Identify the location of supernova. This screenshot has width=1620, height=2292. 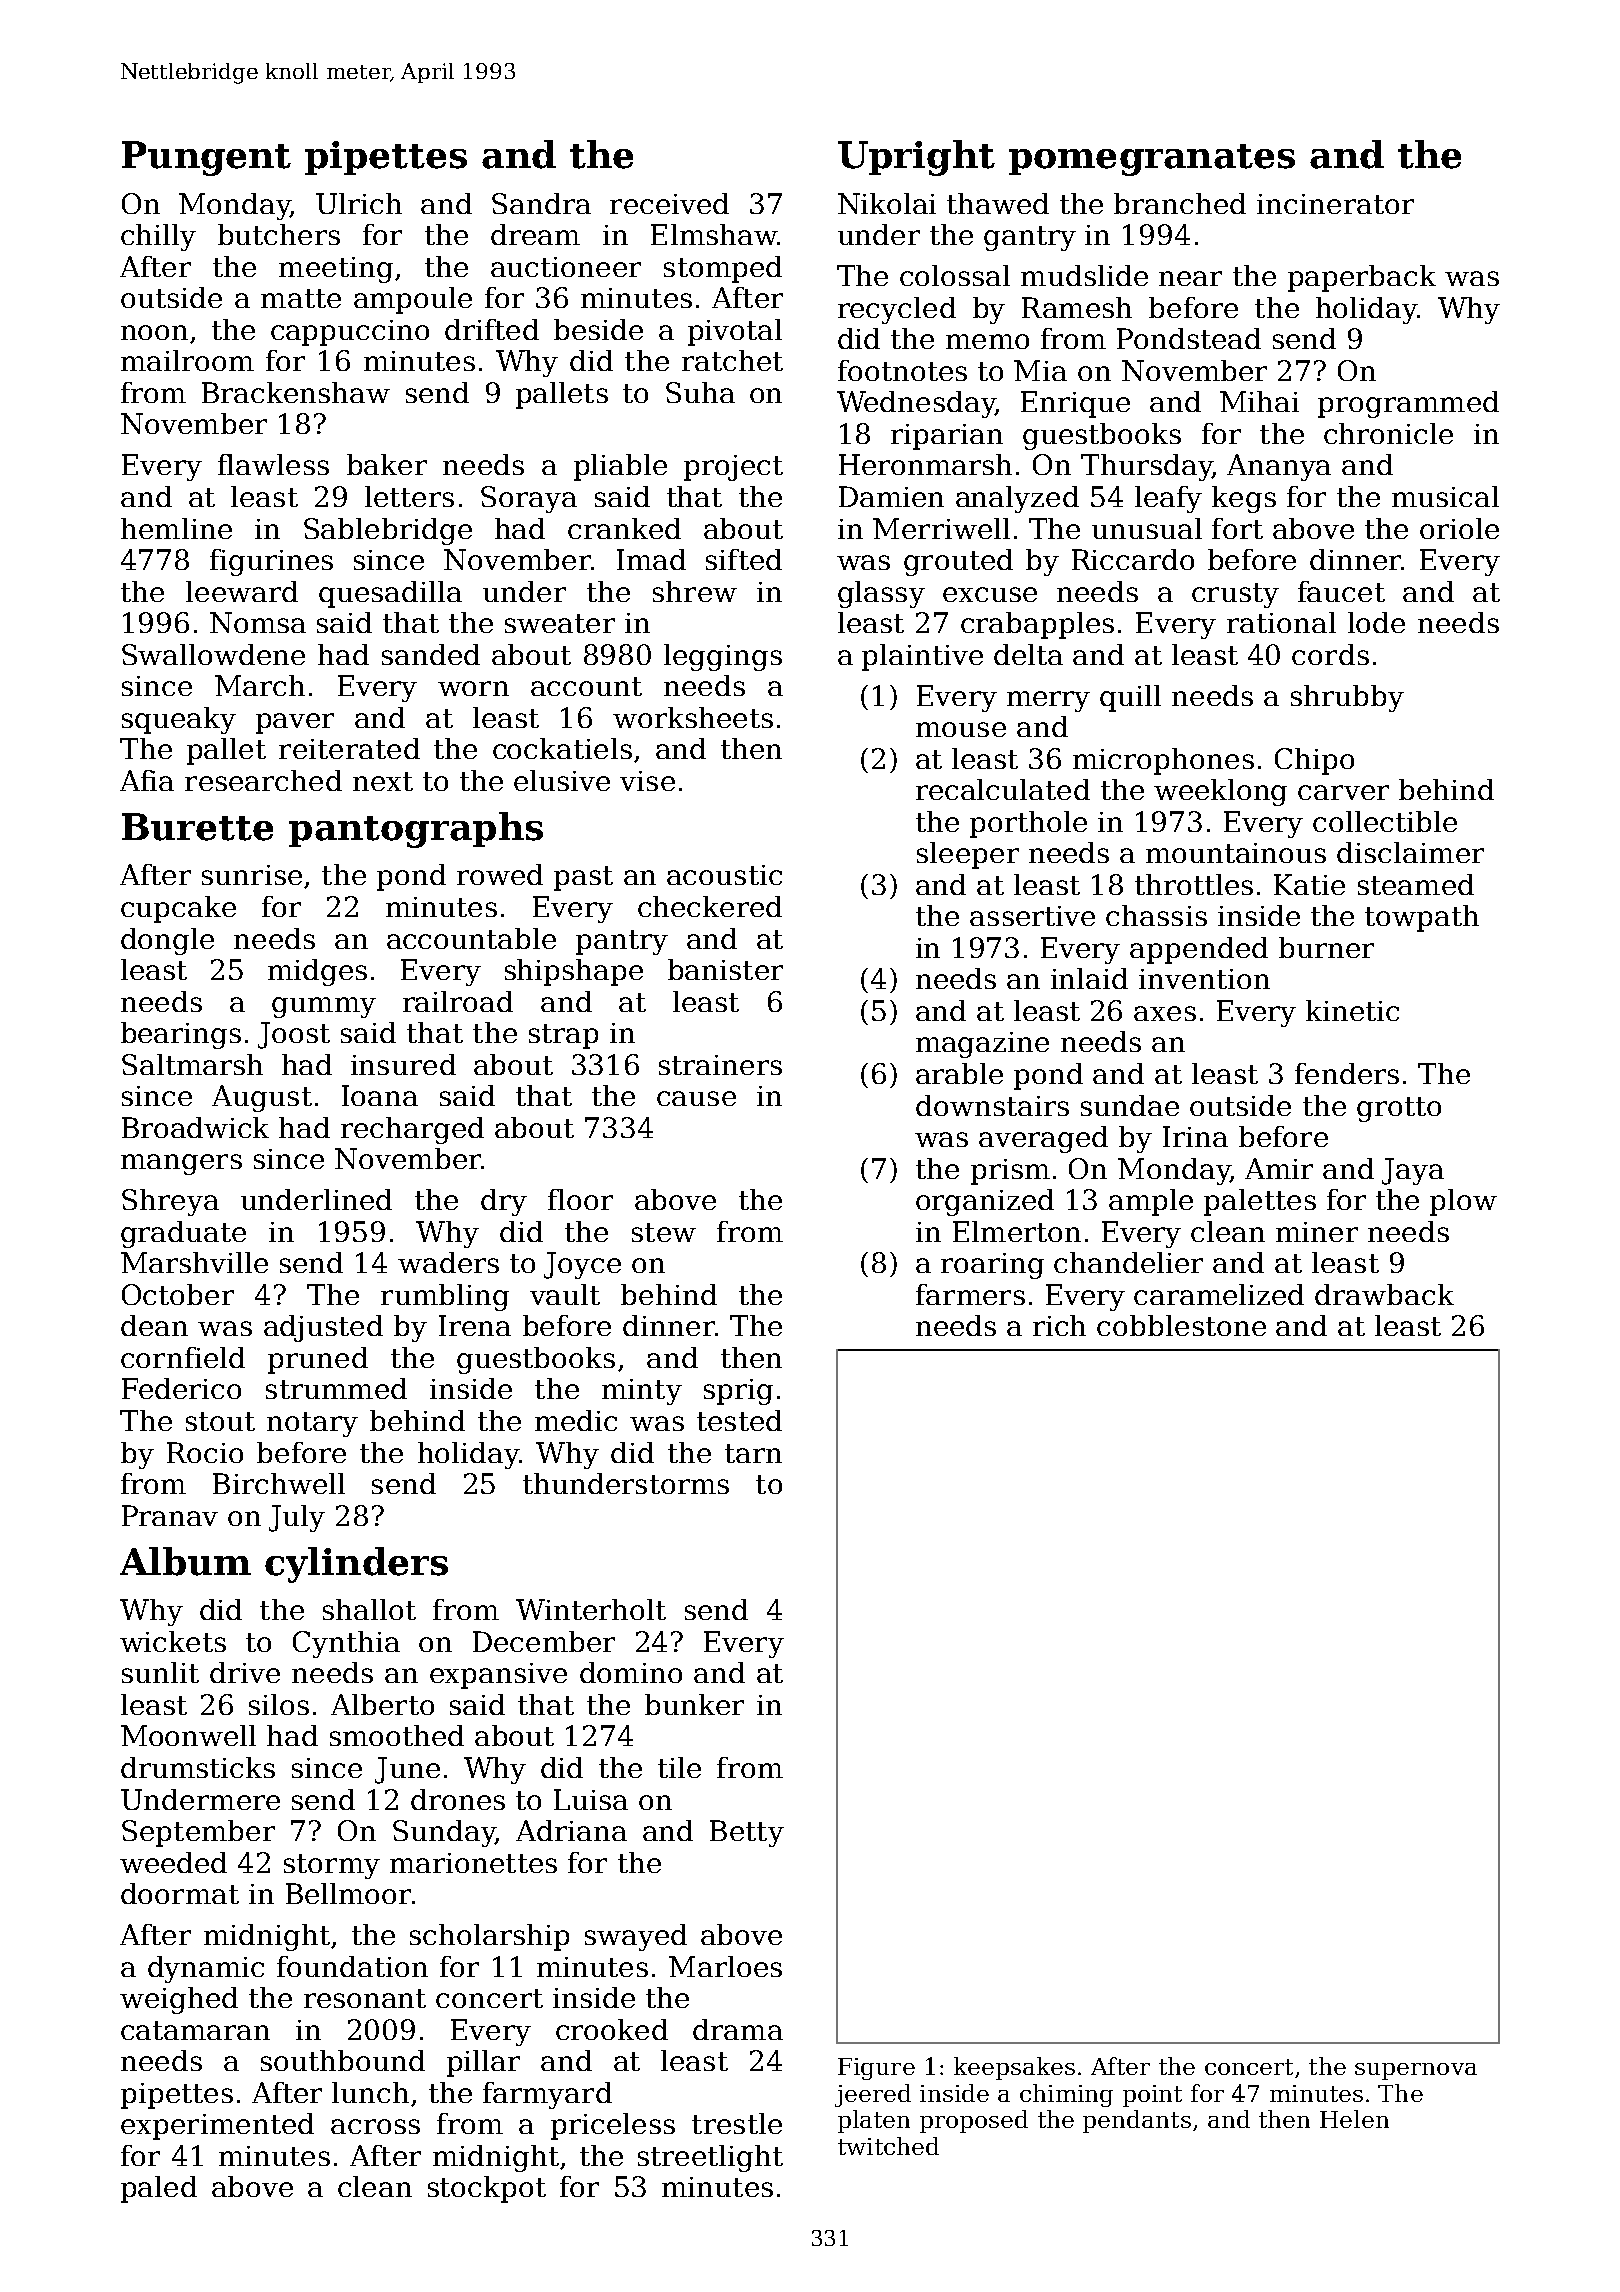
(1416, 2071).
